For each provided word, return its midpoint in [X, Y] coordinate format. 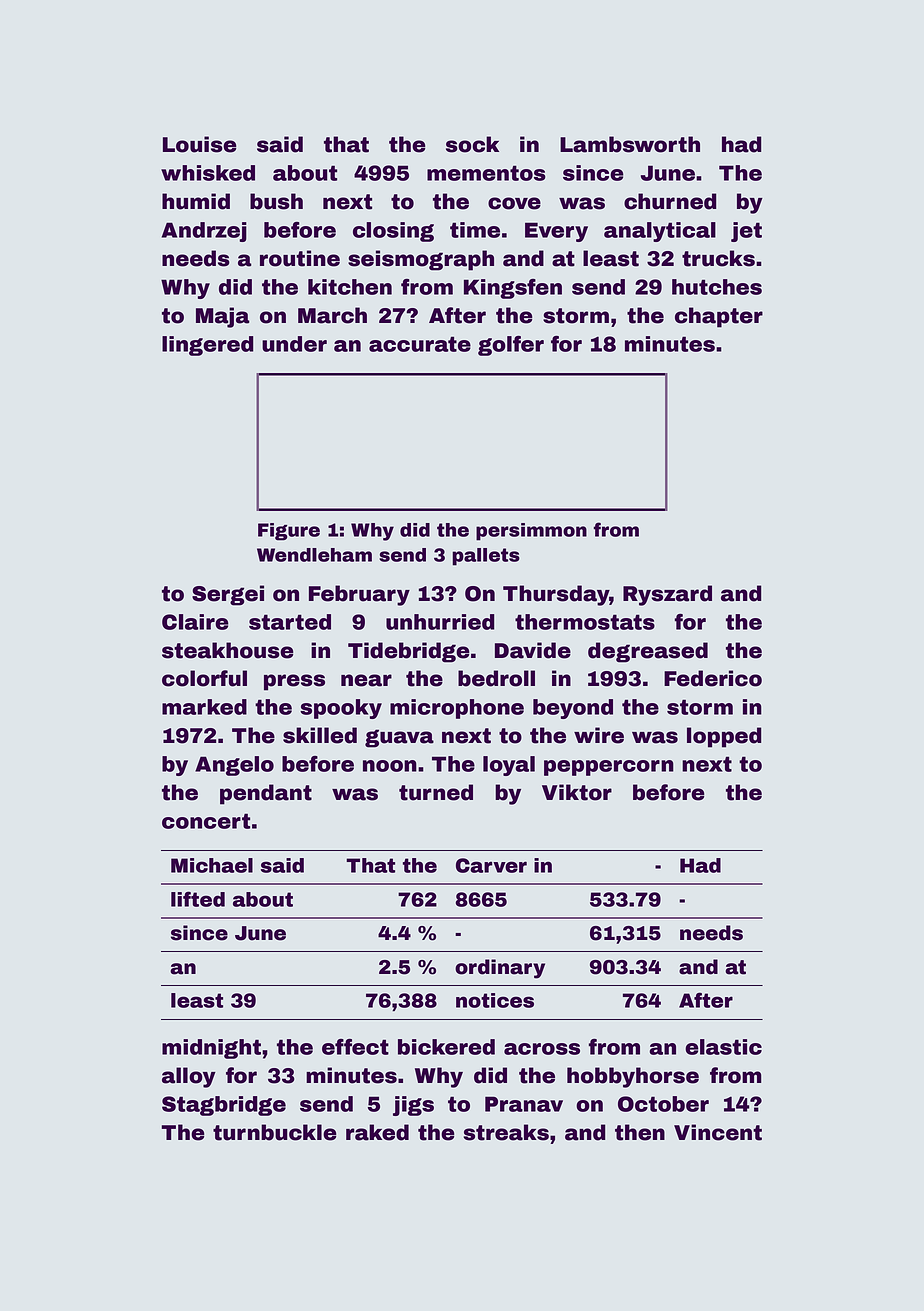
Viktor [577, 792]
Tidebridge [408, 652]
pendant [266, 794]
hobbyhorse [633, 1077]
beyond [573, 709]
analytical [660, 232]
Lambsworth [630, 144]
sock [472, 144]
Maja [223, 317]
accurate [420, 344]
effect [355, 1047]
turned [436, 792]
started [290, 622]
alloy [189, 1077]
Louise [199, 144]
